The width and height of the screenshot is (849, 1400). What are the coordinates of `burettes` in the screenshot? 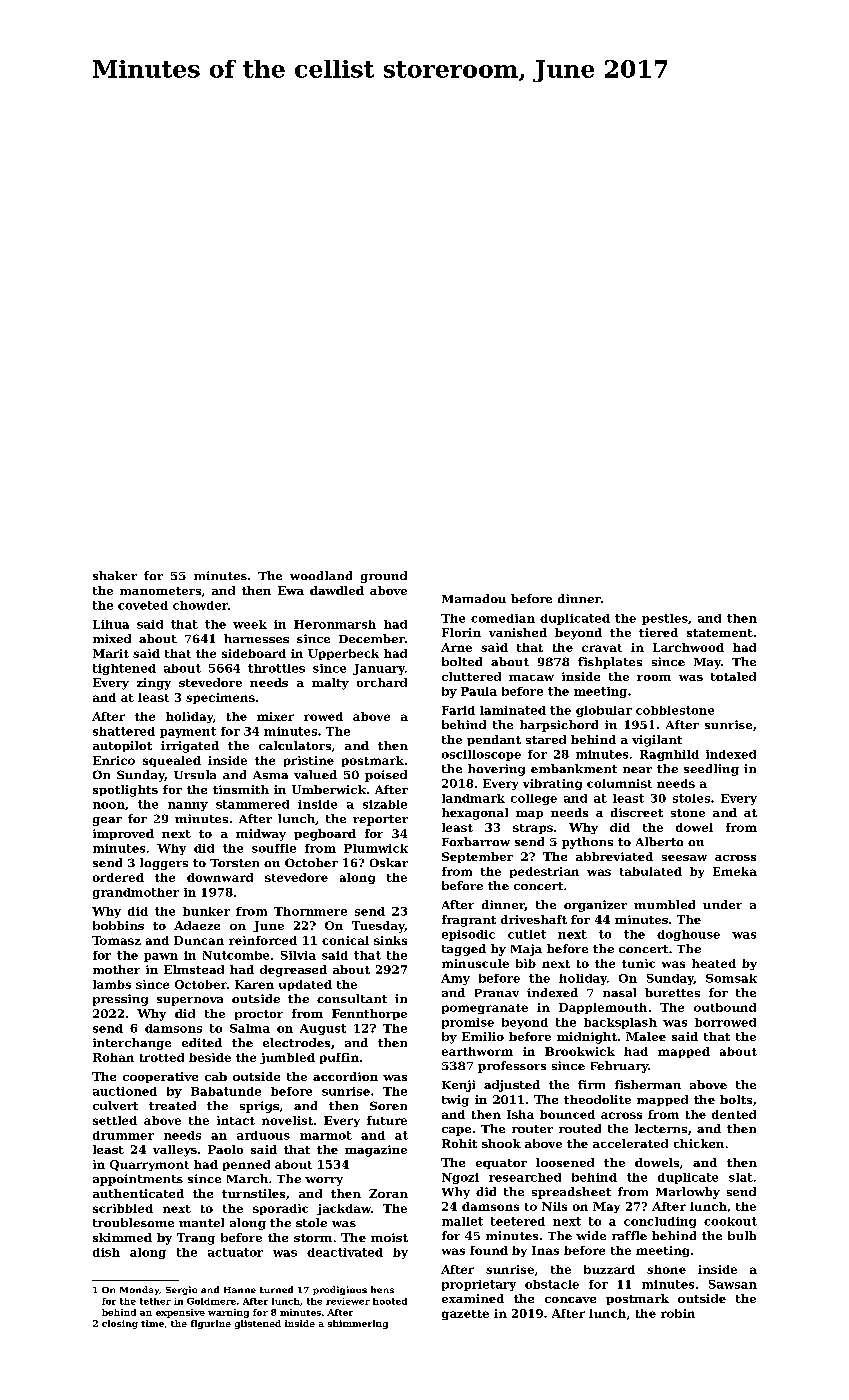 It's located at (672, 992).
